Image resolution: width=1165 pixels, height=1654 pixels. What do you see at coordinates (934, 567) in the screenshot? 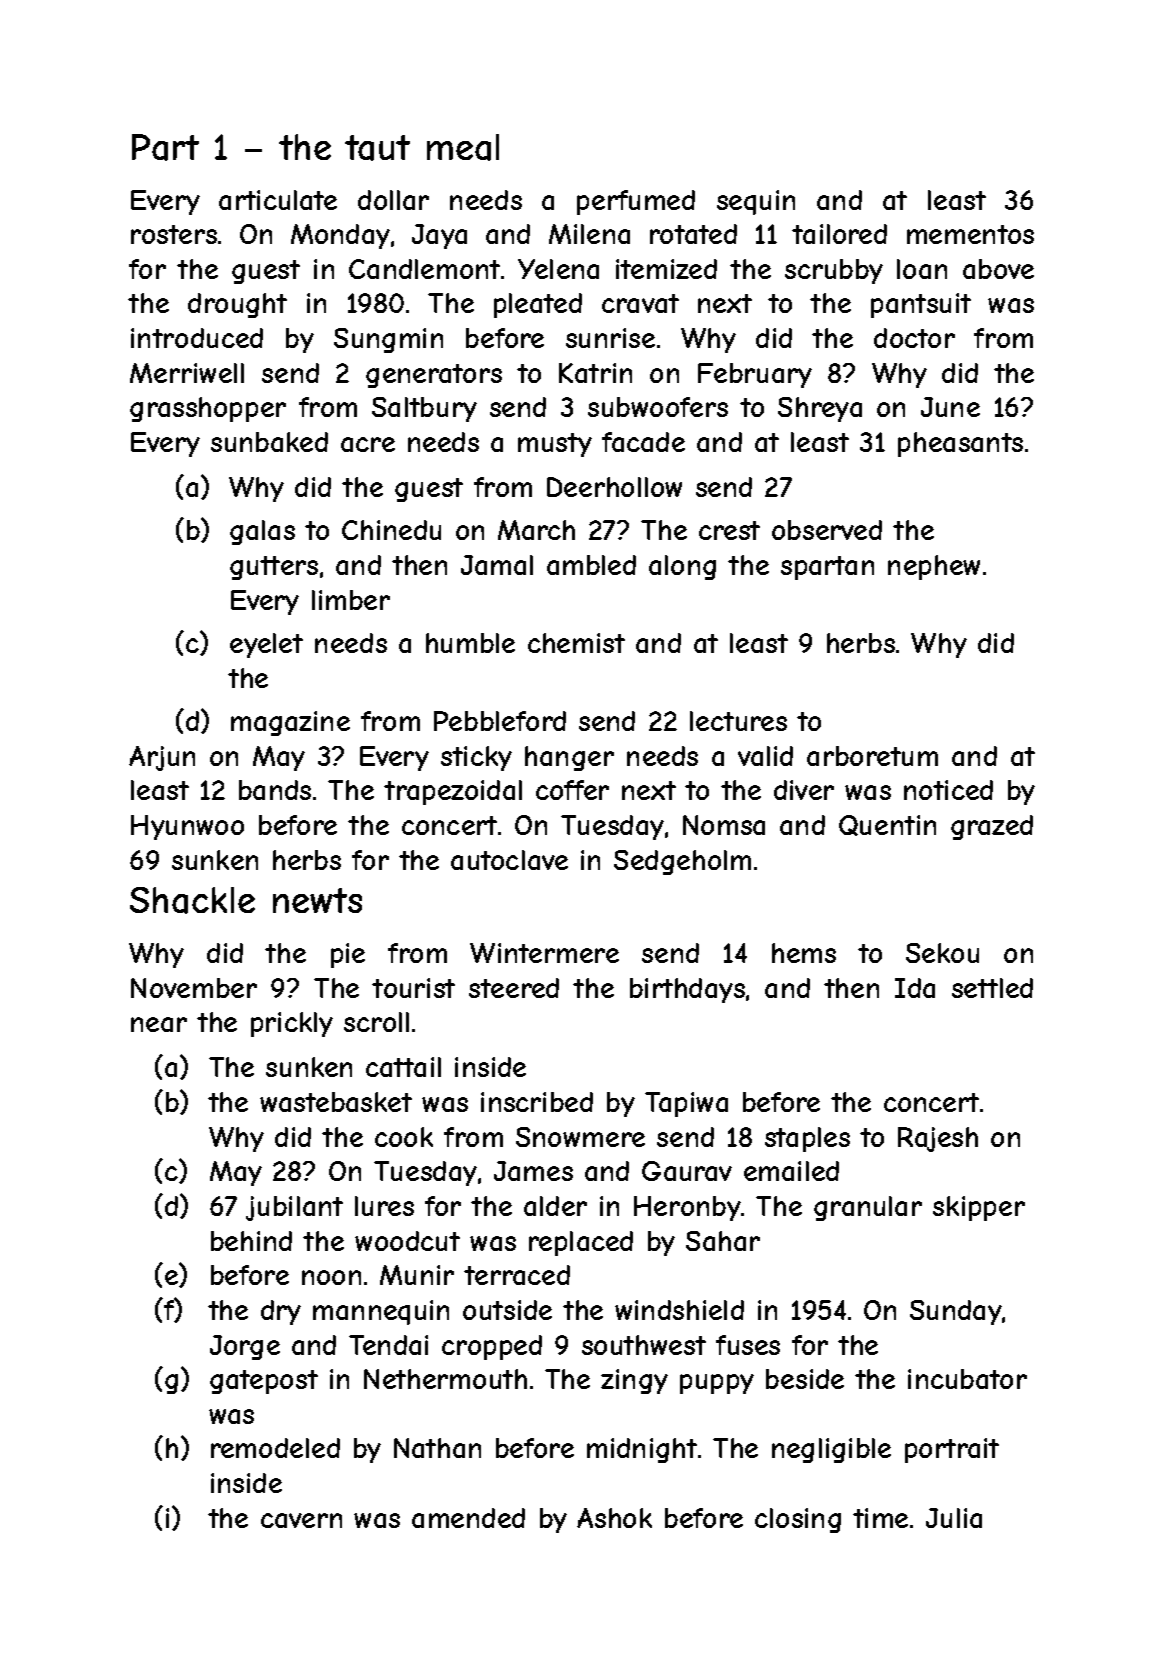
I see `nephew` at bounding box center [934, 567].
